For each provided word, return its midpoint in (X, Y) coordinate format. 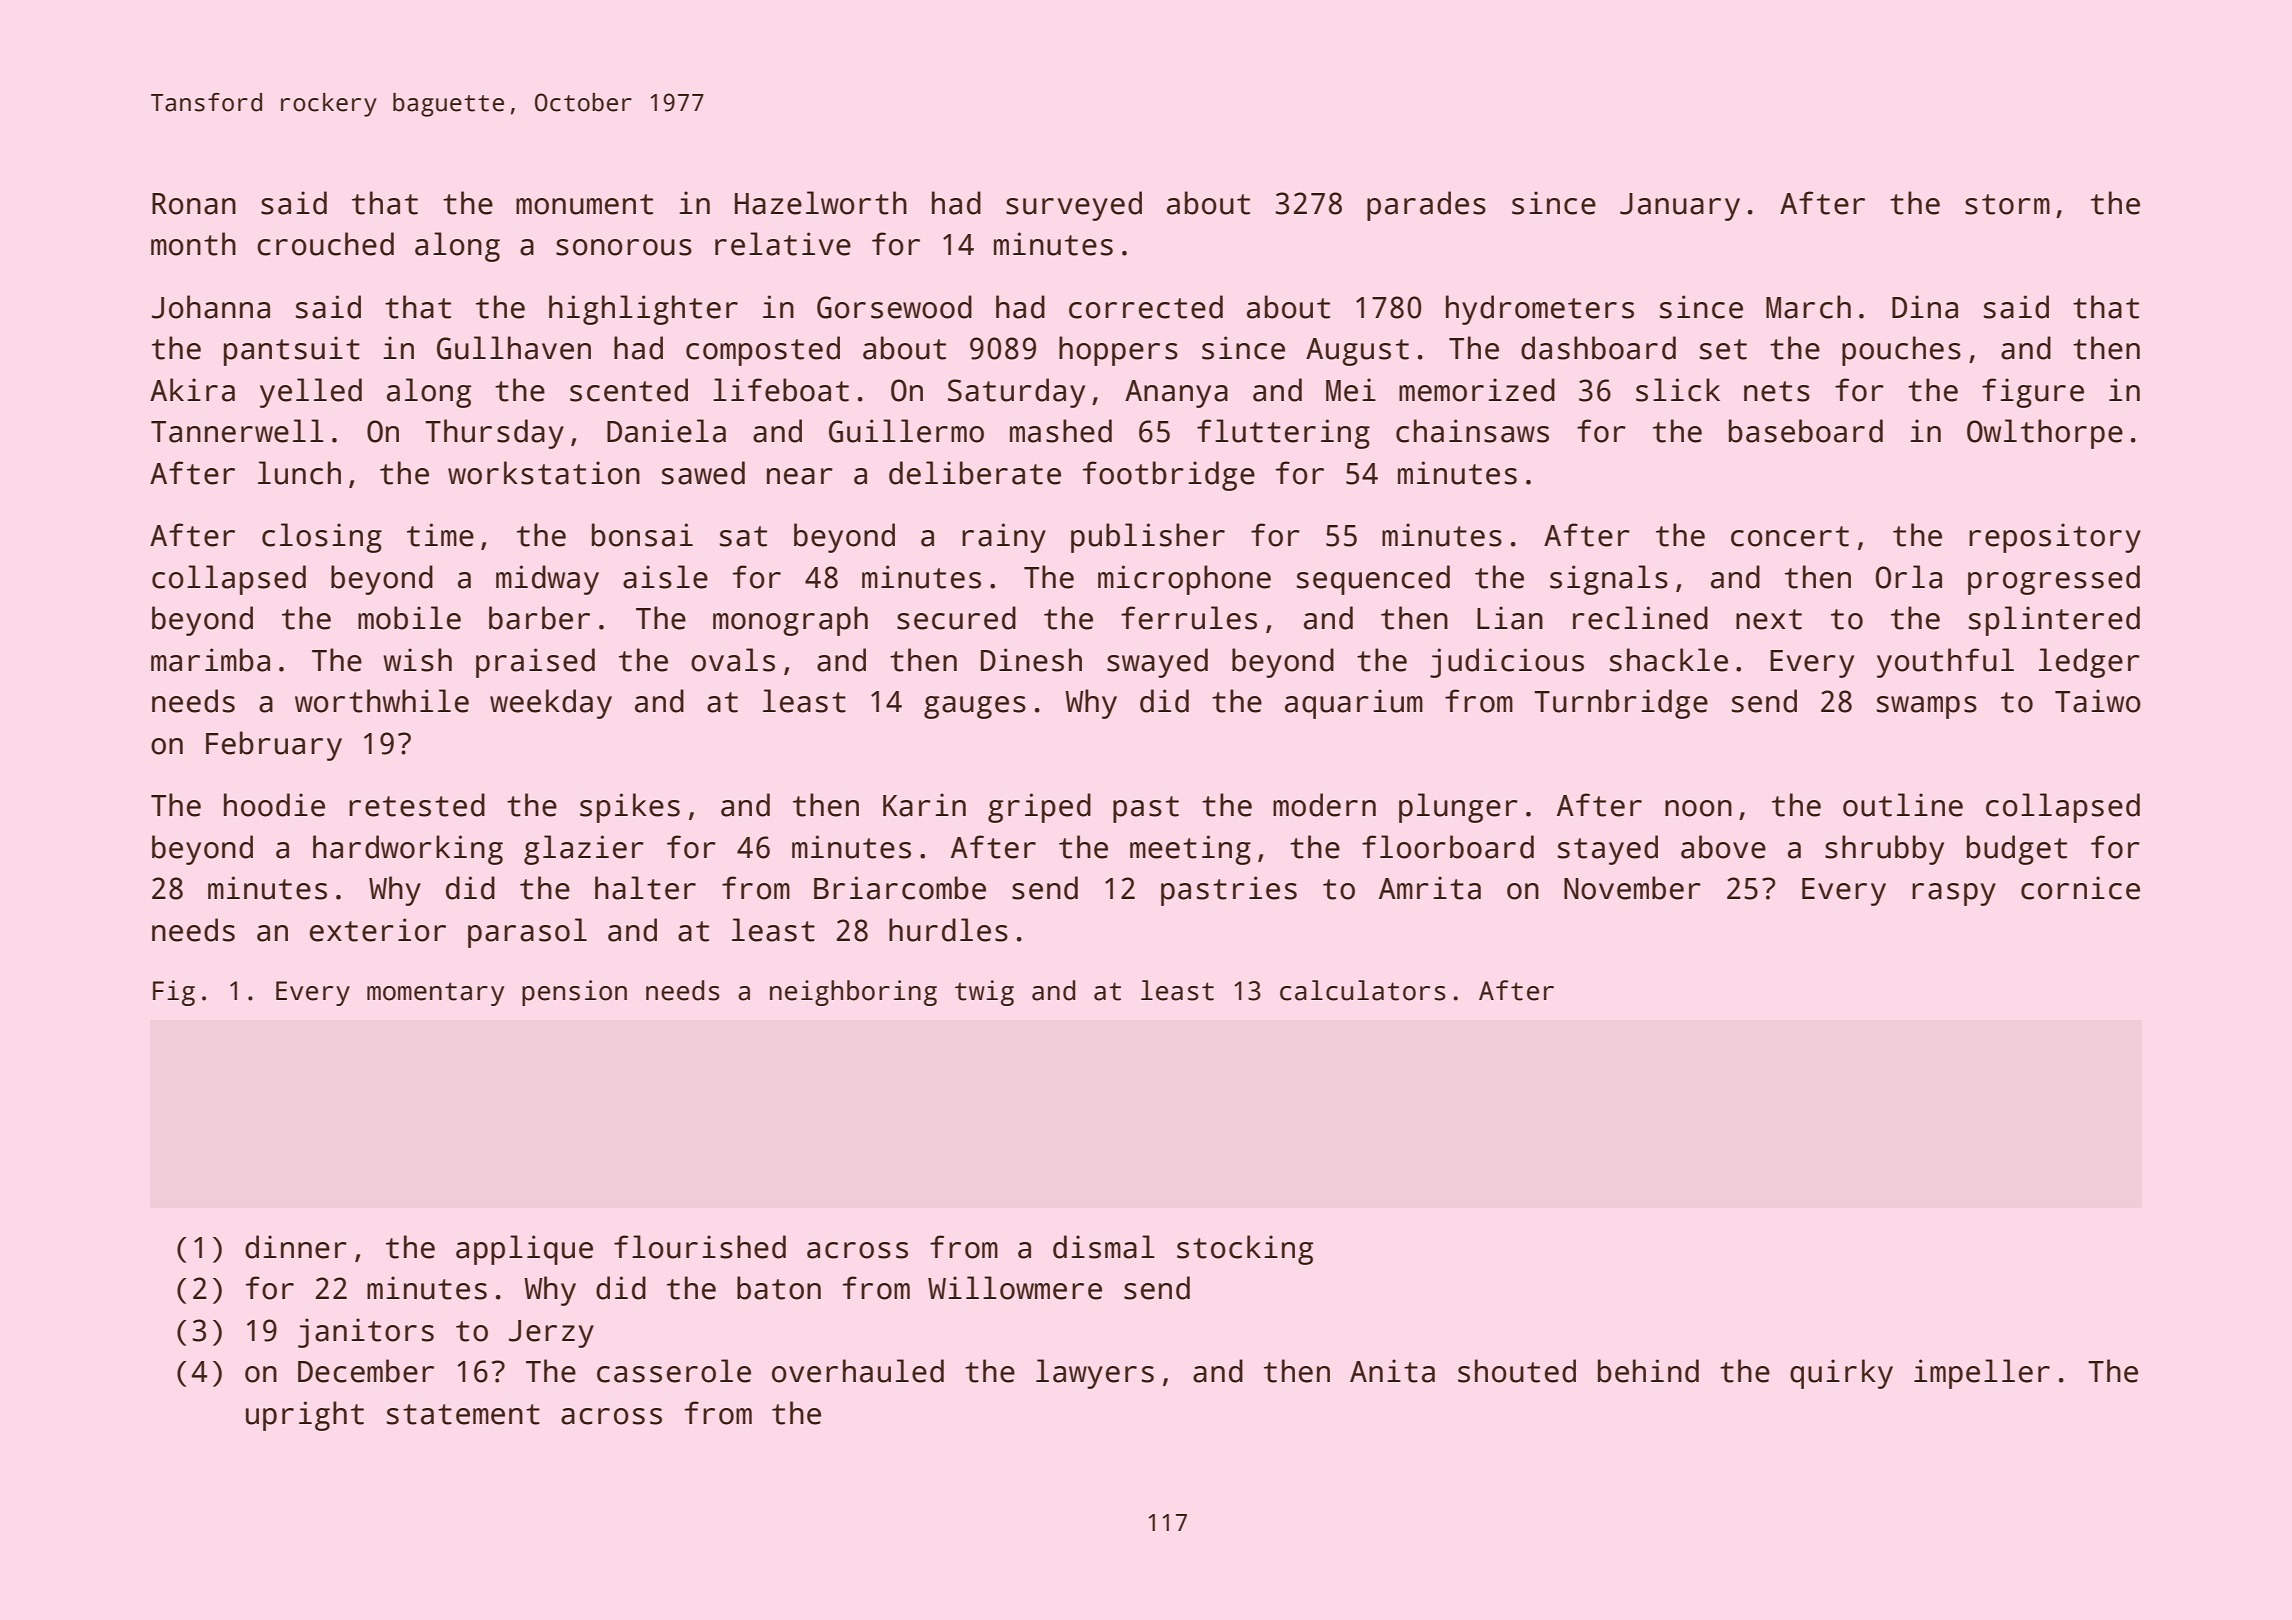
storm (2007, 204)
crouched (325, 244)
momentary (435, 994)
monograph (790, 621)
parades (1426, 206)
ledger (2089, 663)
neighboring (853, 993)
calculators (1363, 990)
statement (463, 1414)
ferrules (1189, 618)
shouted (1517, 1371)
